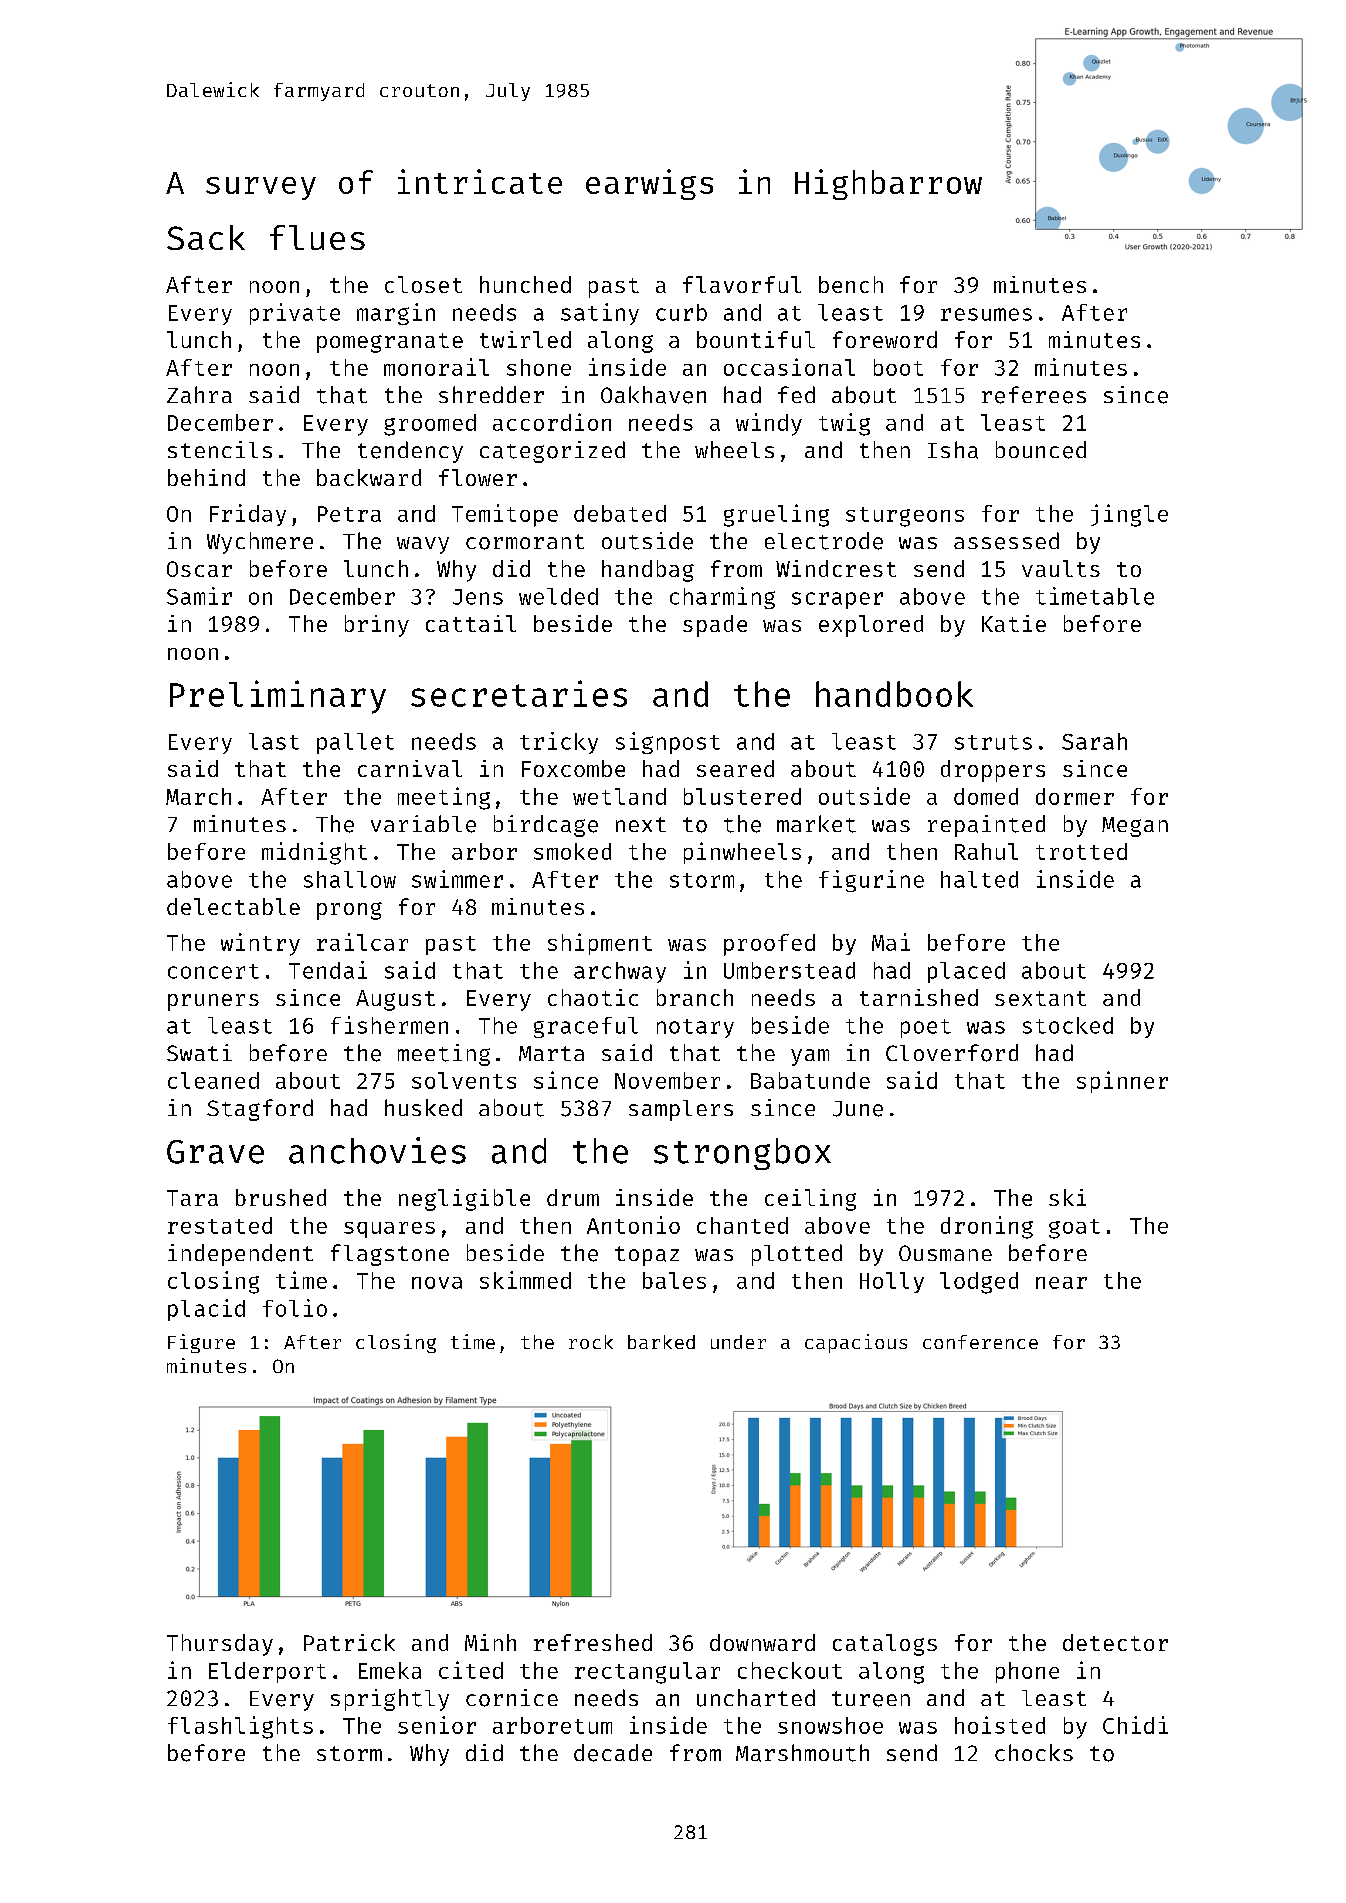 The width and height of the screenshot is (1346, 1903). Describe the element at coordinates (260, 944) in the screenshot. I see `wintry` at that location.
